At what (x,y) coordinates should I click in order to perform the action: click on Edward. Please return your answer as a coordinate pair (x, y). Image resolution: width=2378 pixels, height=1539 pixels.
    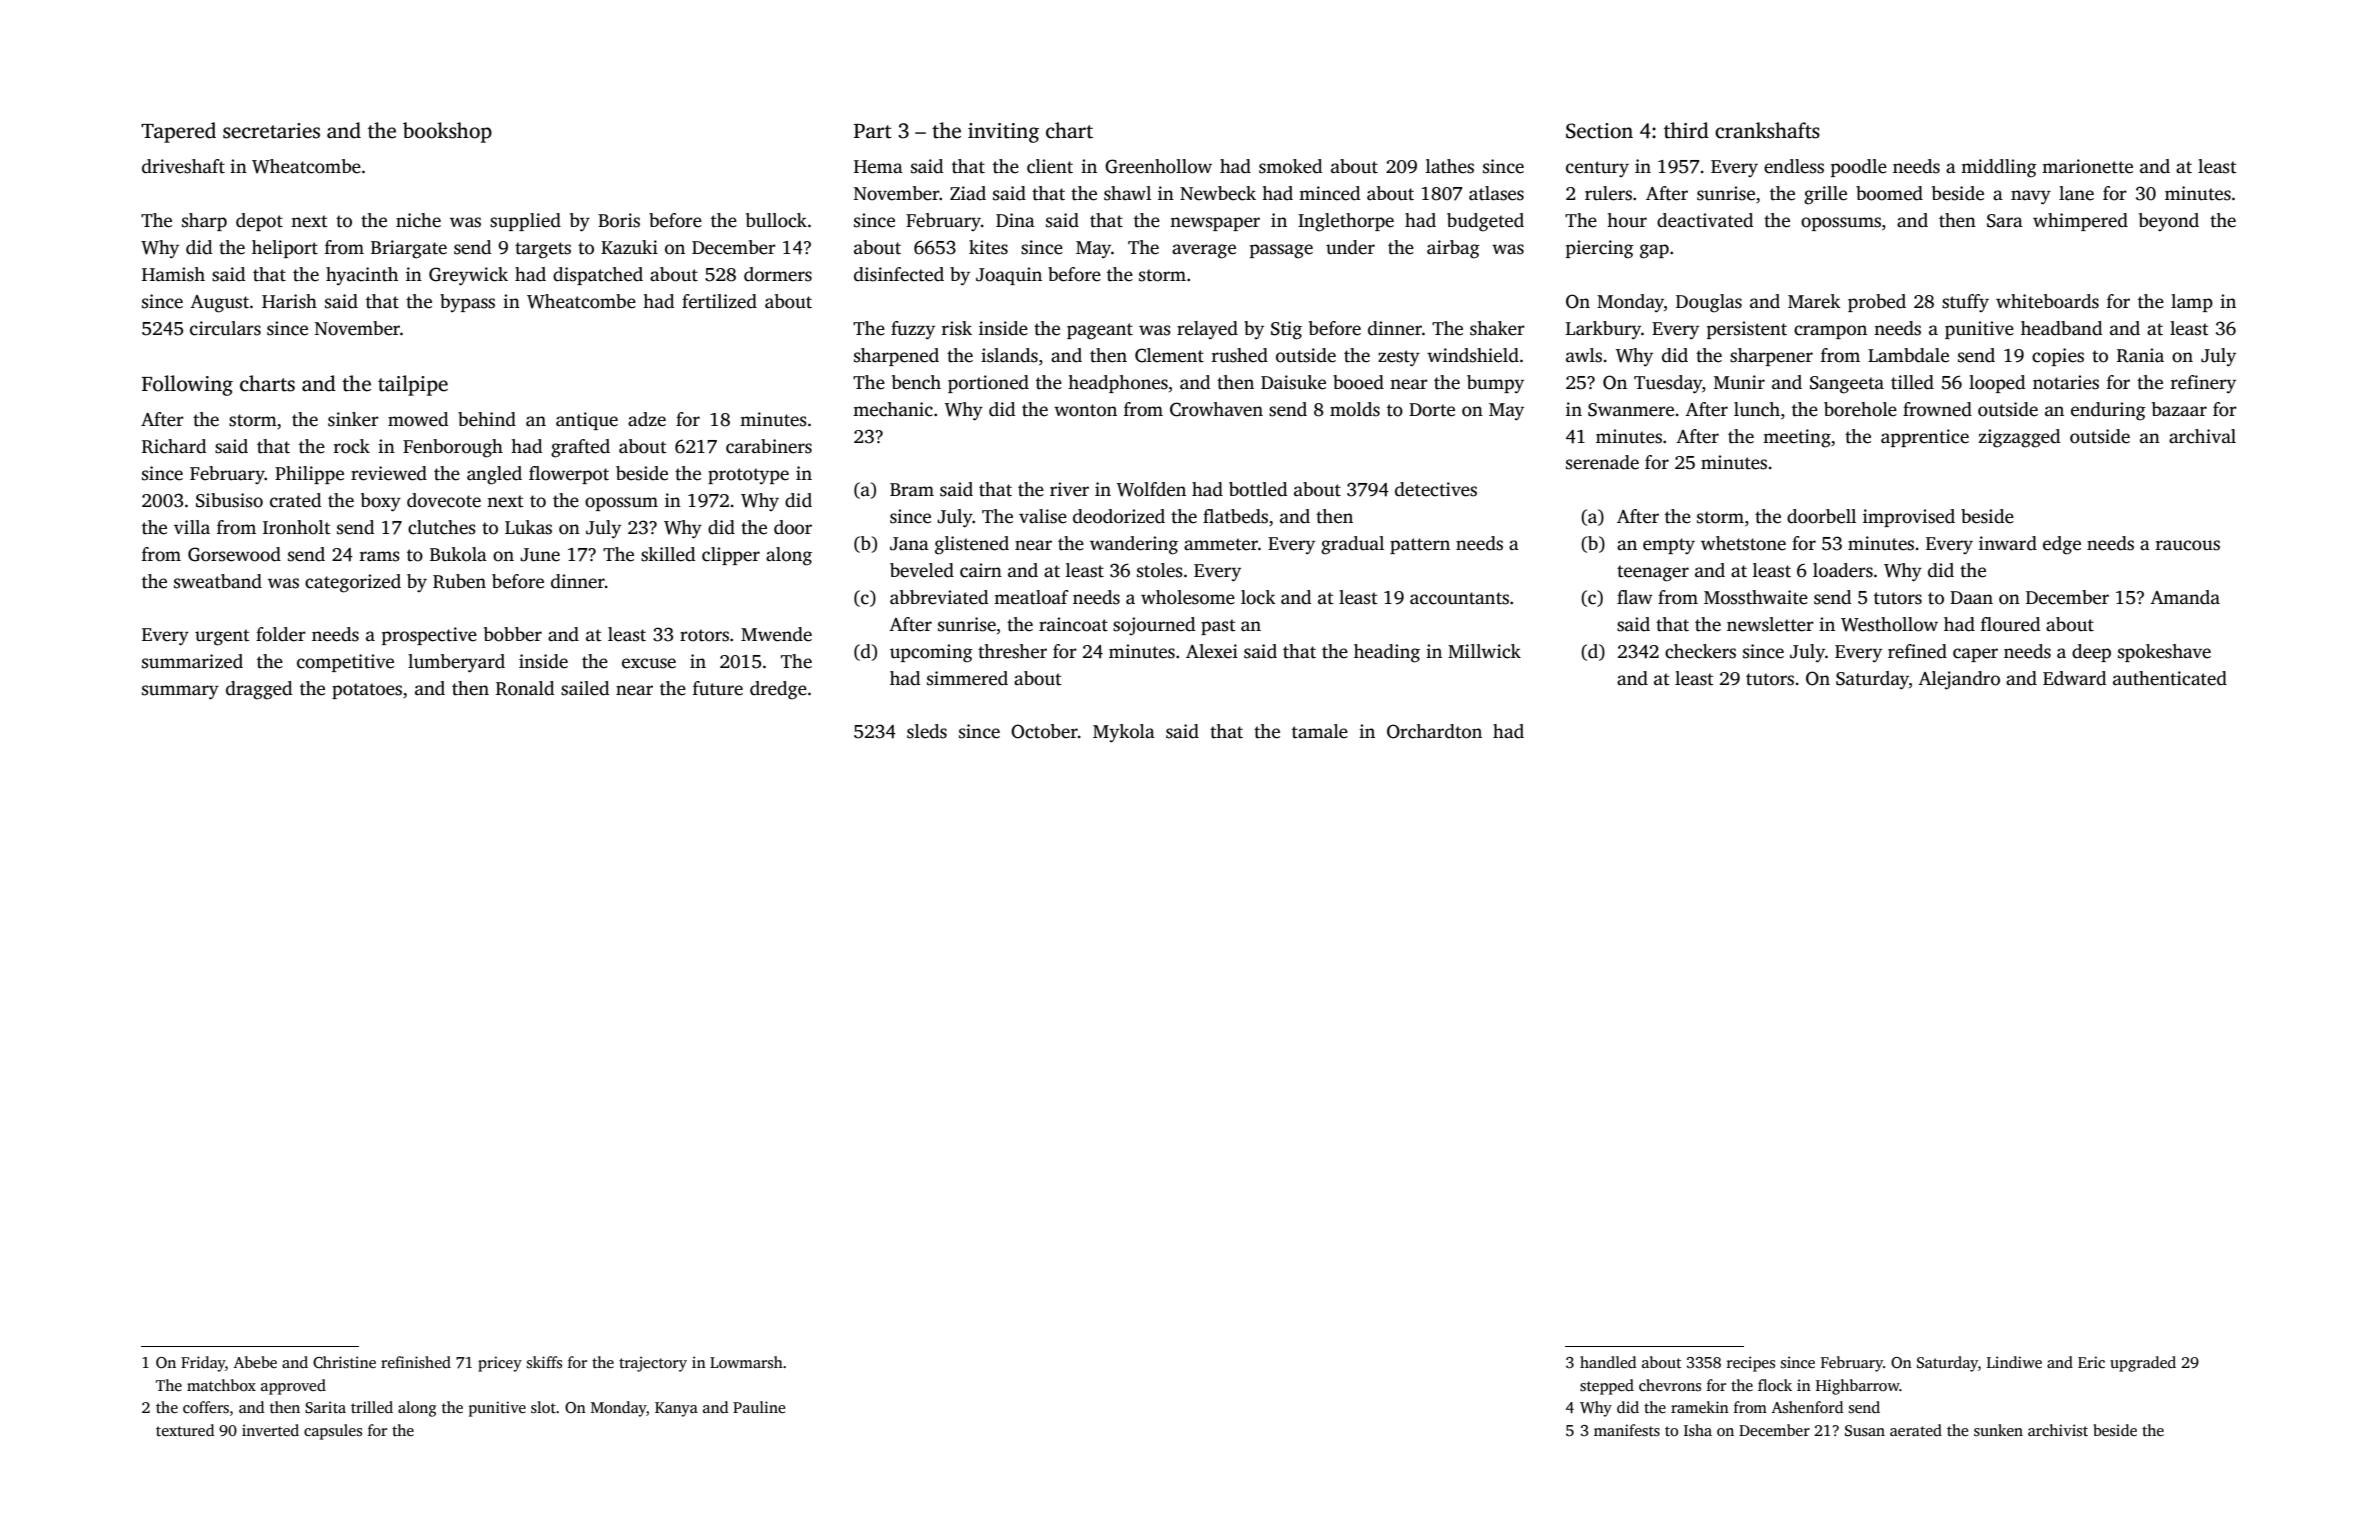
    Looking at the image, I should click on (2074, 678).
